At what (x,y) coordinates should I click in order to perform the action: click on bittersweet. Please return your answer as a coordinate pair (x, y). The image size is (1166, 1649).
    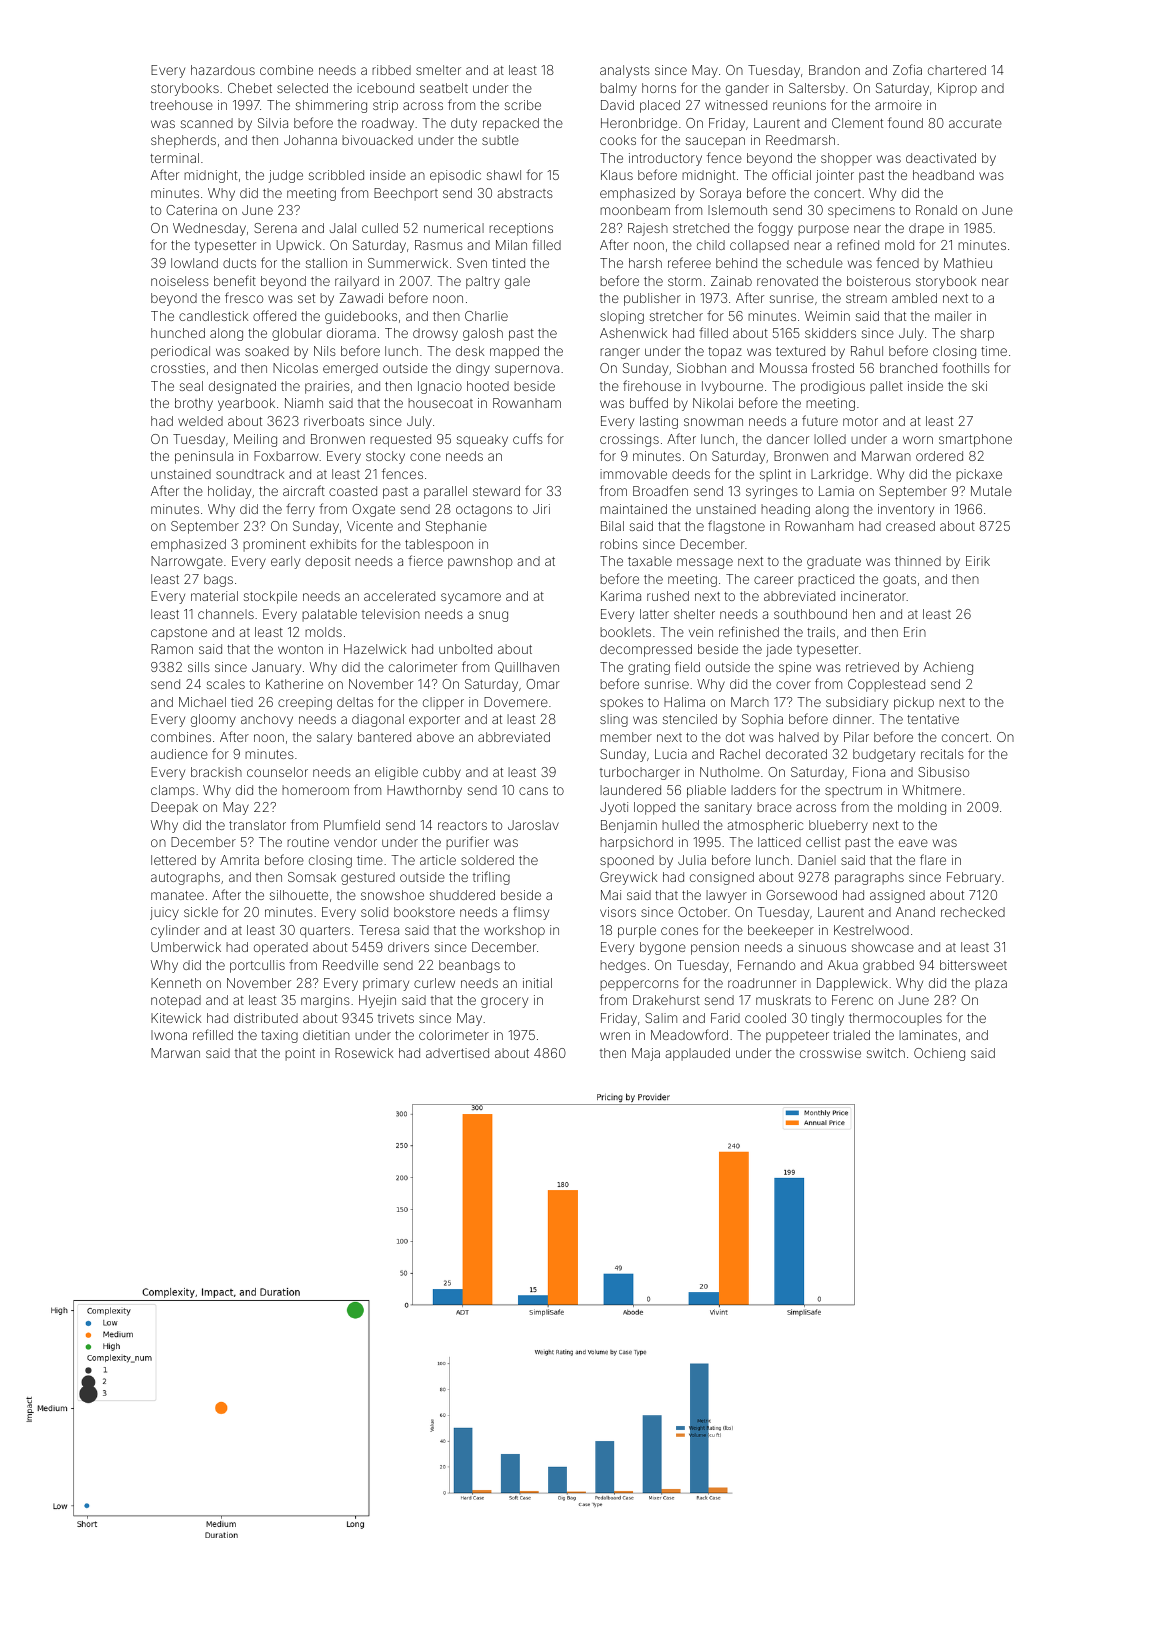
    Looking at the image, I should click on (973, 965).
